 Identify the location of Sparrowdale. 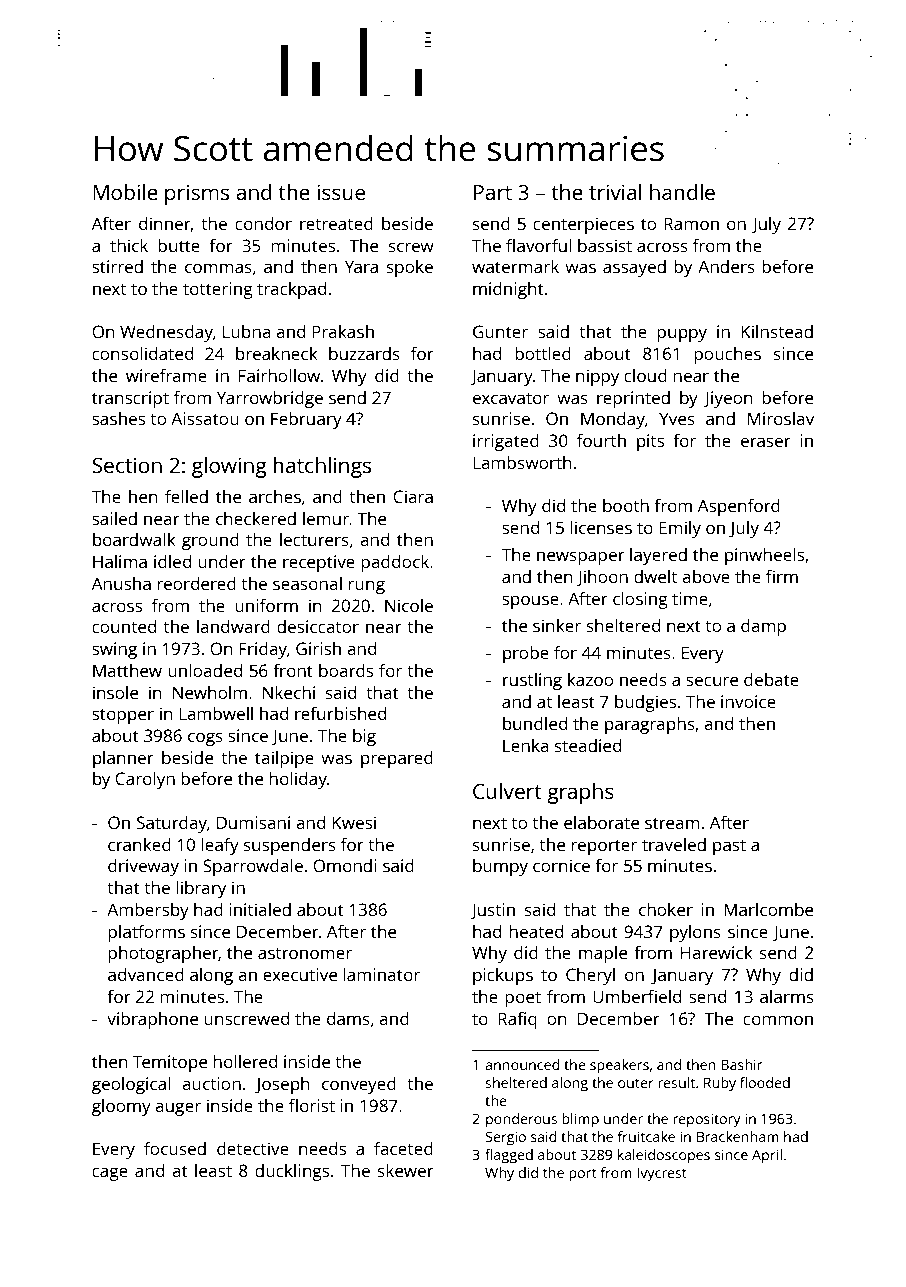
(253, 867).
